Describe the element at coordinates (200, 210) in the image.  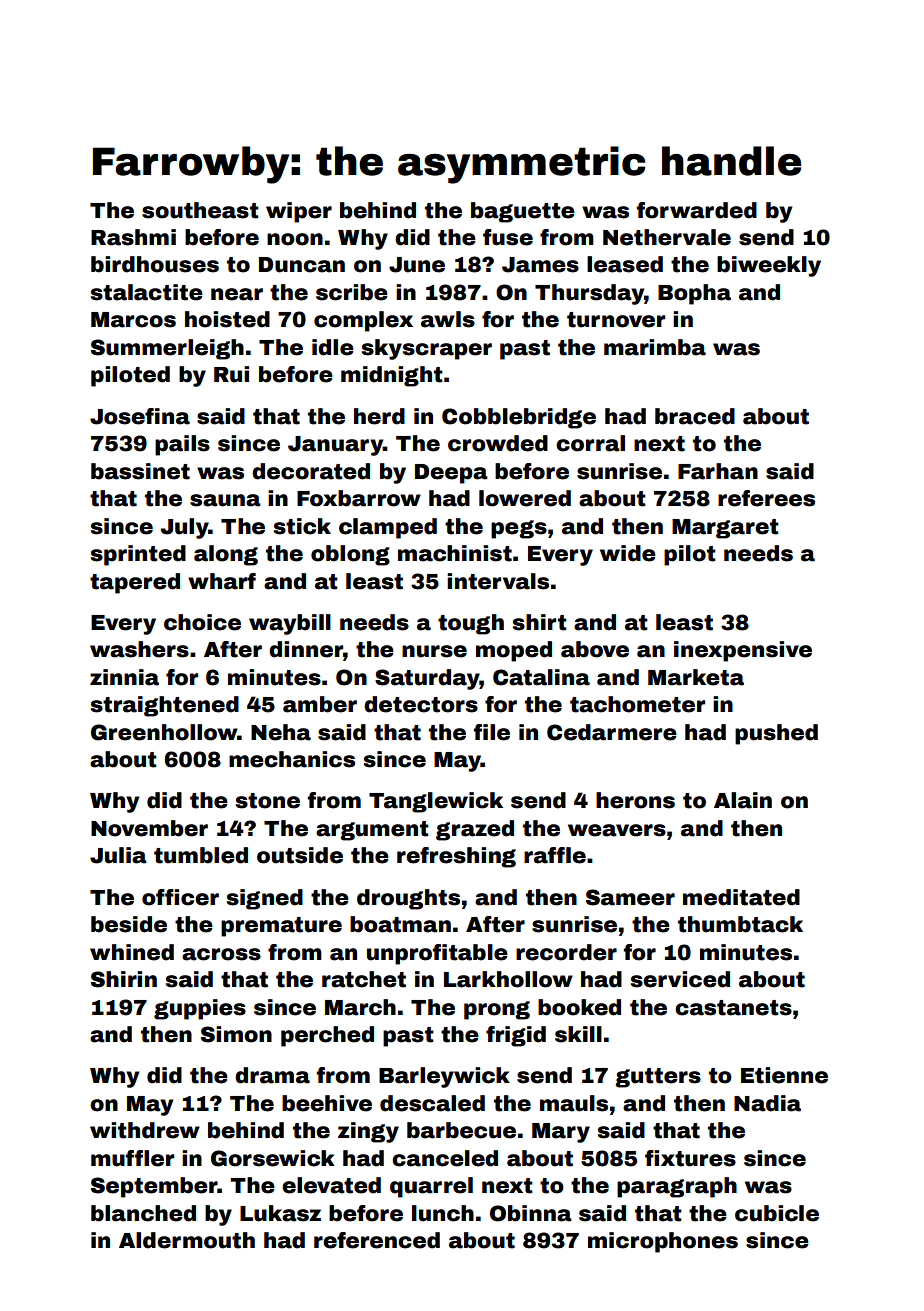
I see `southeast` at that location.
